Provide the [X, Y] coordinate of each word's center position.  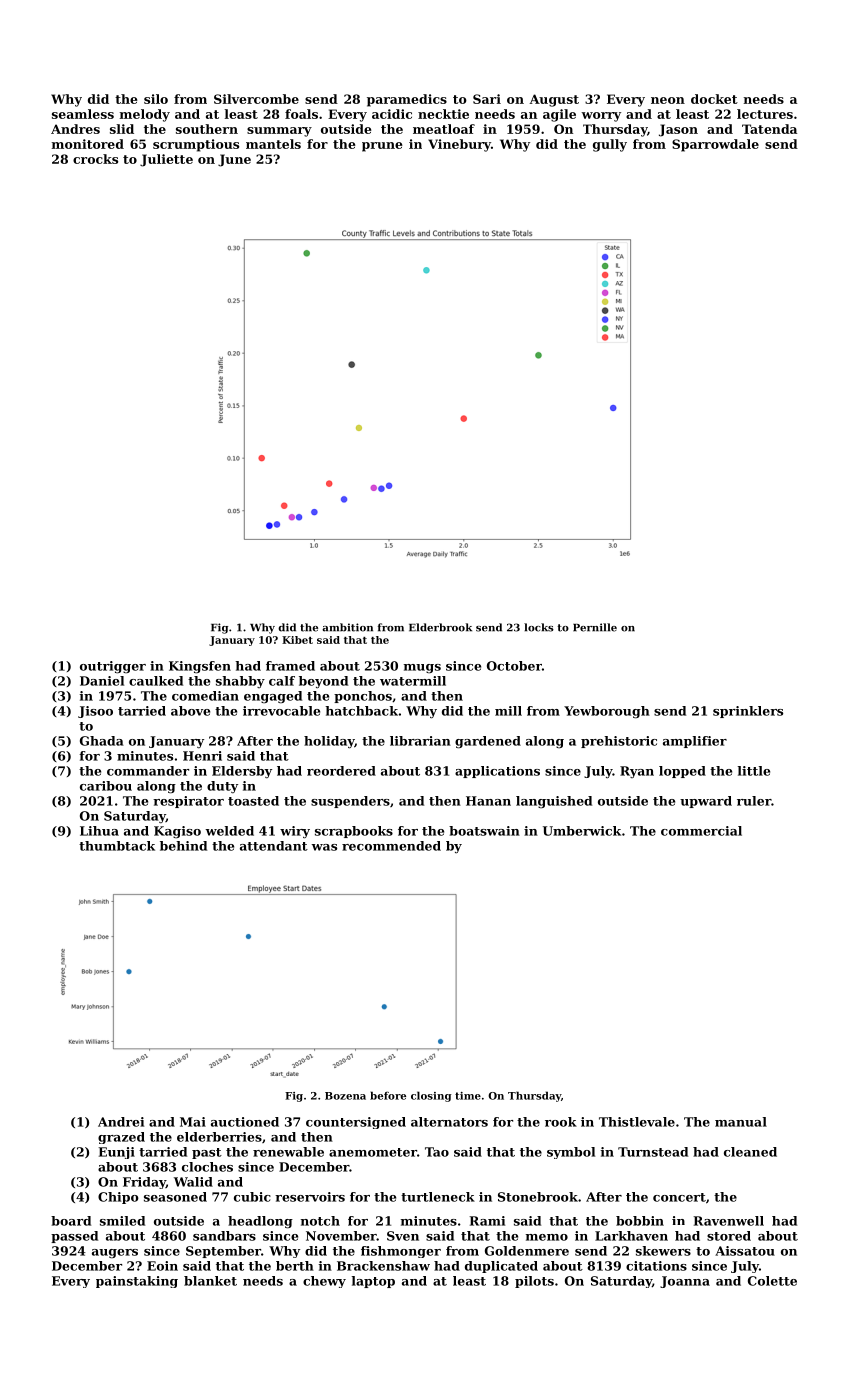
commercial [701, 831]
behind [183, 846]
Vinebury [459, 145]
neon [668, 100]
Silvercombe [256, 99]
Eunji [116, 1153]
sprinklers [748, 712]
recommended [391, 846]
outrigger [113, 667]
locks [539, 627]
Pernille [595, 627]
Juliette [166, 160]
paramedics [407, 100]
